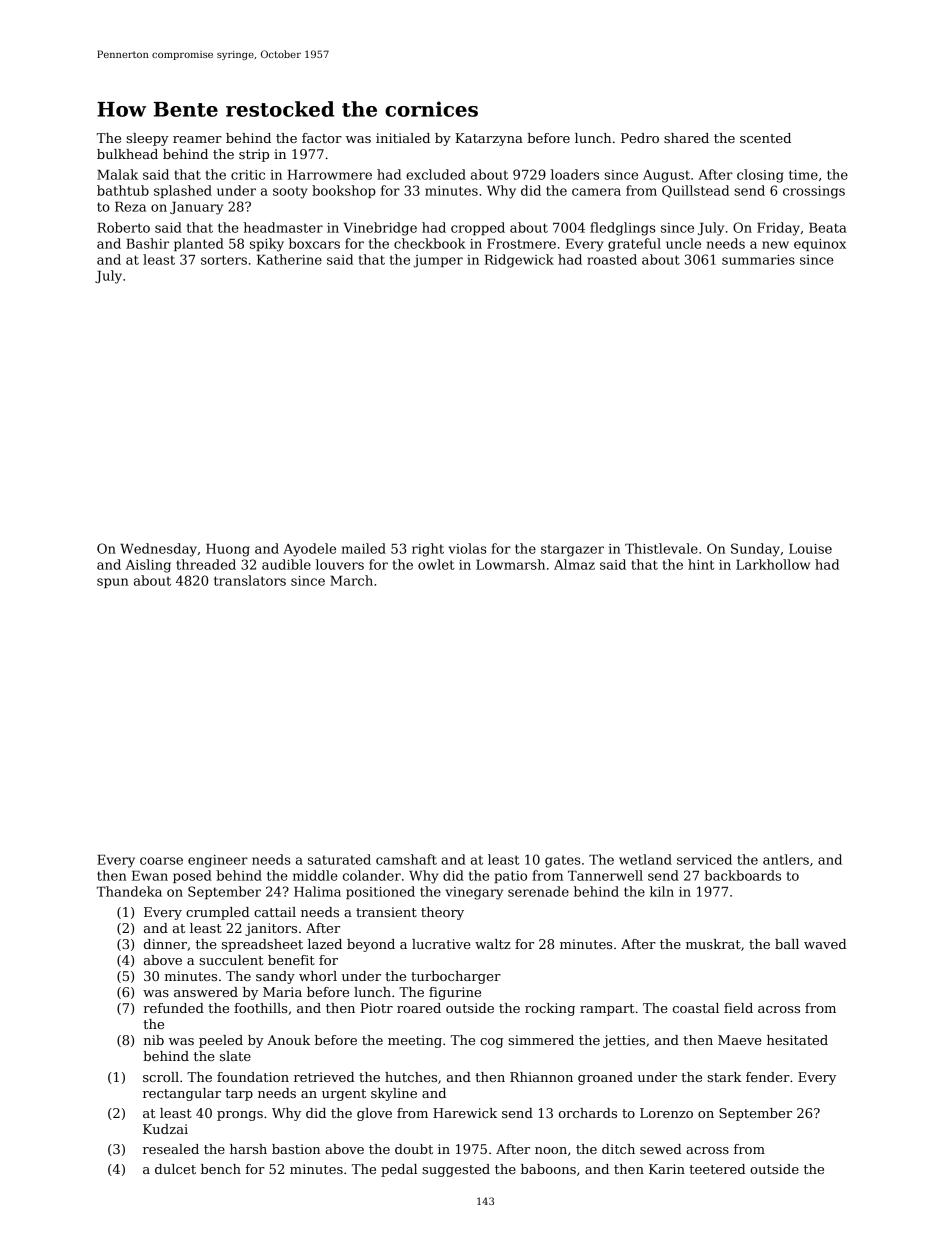 This document has height=1233, width=952. Describe the element at coordinates (289, 259) in the document. I see `Katherine` at that location.
